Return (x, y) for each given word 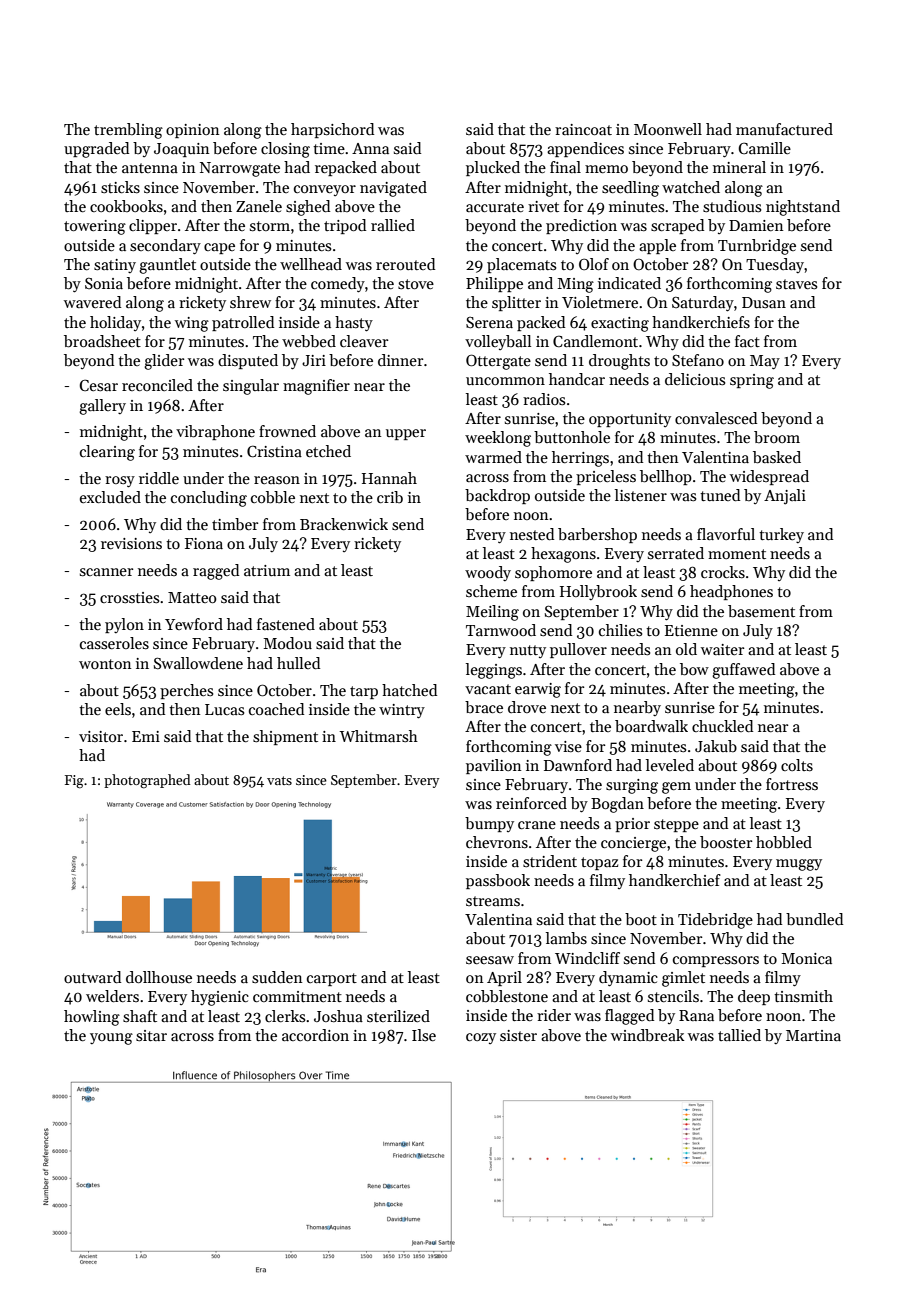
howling (92, 1018)
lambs (566, 938)
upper (406, 434)
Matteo (192, 597)
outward (92, 977)
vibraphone (215, 432)
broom (777, 437)
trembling (128, 131)
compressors (716, 961)
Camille (764, 148)
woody (488, 573)
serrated (676, 553)
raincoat (583, 129)
